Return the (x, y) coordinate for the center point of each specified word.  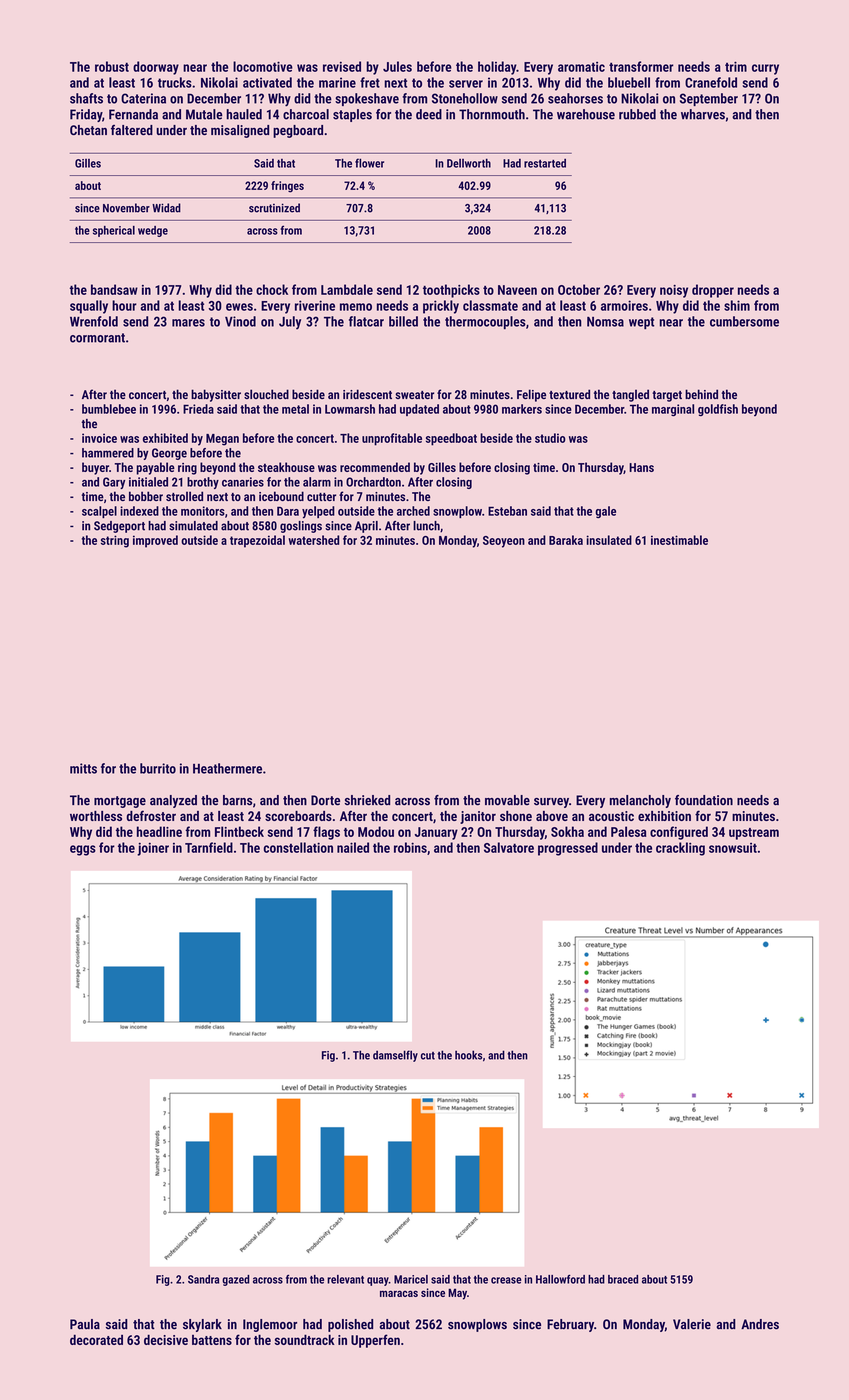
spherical (114, 231)
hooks (468, 1055)
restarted (545, 163)
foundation (704, 800)
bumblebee (109, 409)
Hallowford (560, 1279)
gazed (236, 1280)
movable (507, 800)
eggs (83, 850)
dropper (713, 291)
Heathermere (227, 768)
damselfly (395, 1056)
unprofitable (392, 439)
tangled (630, 395)
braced (623, 1279)
